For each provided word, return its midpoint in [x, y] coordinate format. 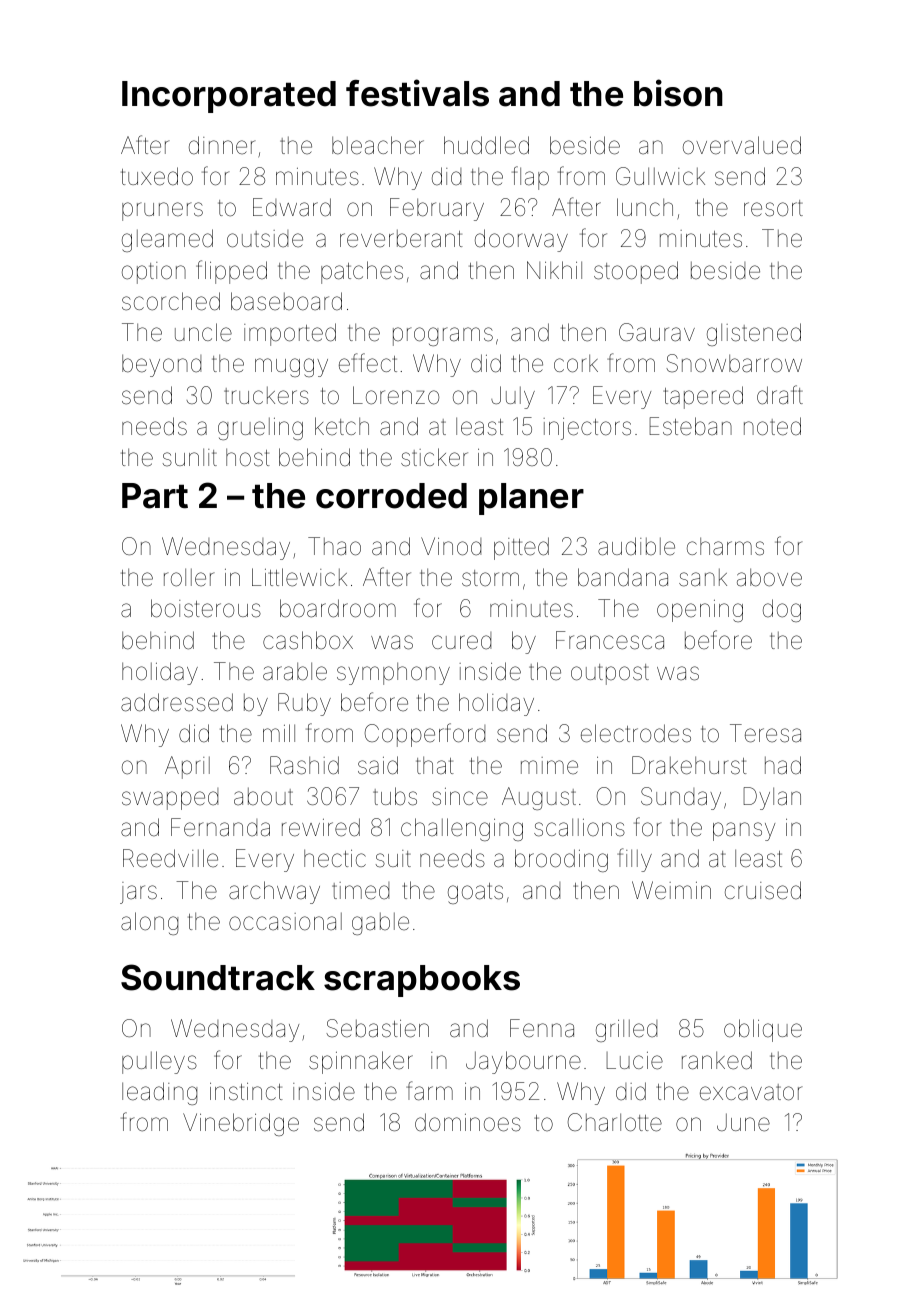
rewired [321, 827]
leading [159, 1093]
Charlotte [615, 1122]
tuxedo [157, 176]
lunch [645, 207]
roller [189, 577]
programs [443, 336]
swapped [170, 799]
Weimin [671, 890]
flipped [231, 272]
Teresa [765, 733]
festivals [417, 93]
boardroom [338, 608]
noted [772, 426]
